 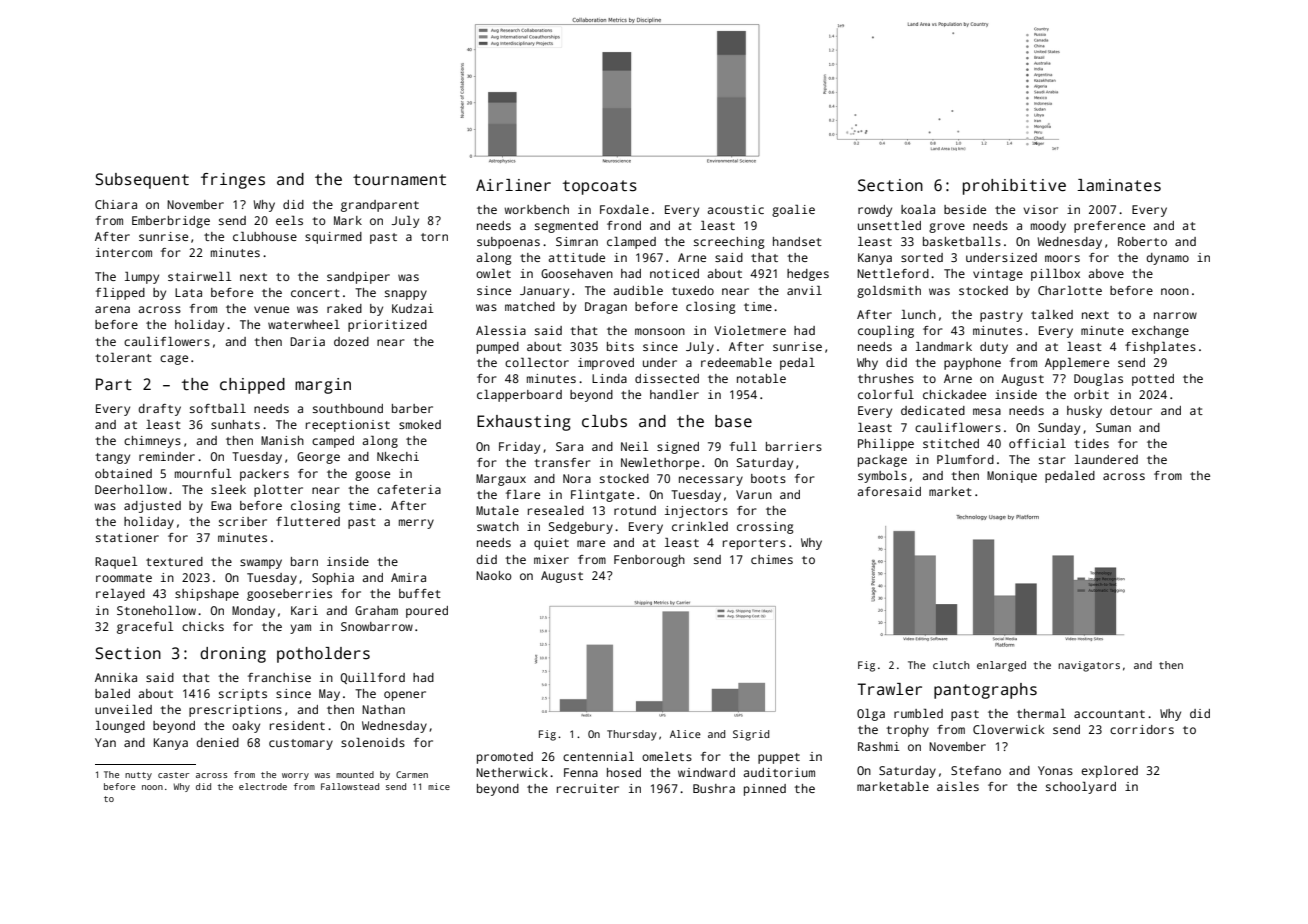 What do you see at coordinates (519, 396) in the document?
I see `clapperboard` at bounding box center [519, 396].
